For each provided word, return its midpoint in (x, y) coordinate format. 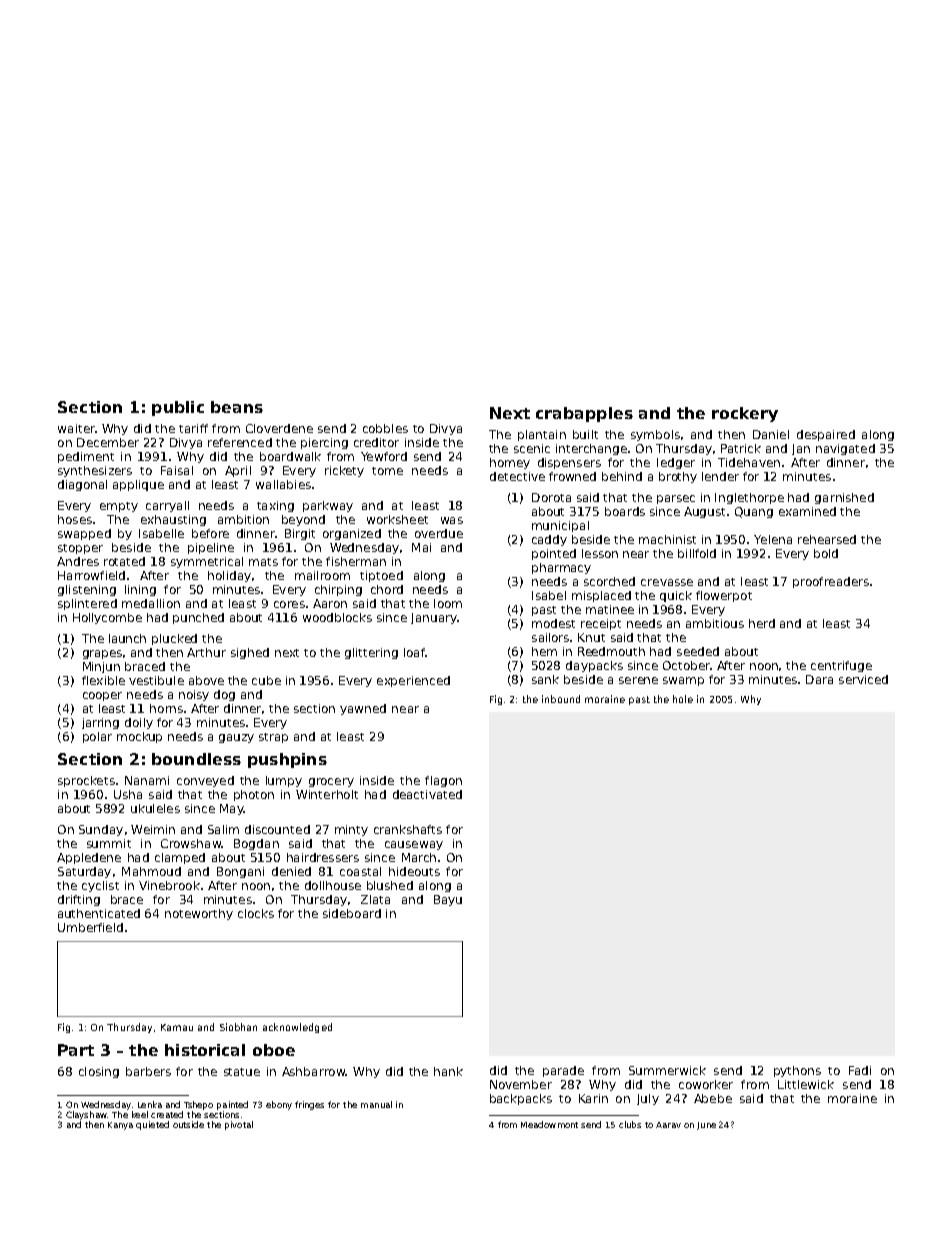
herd (762, 623)
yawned (363, 709)
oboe (274, 1050)
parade (563, 1071)
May (231, 809)
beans (237, 407)
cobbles (385, 428)
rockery (745, 414)
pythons (797, 1071)
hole (683, 699)
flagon (443, 781)
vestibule (156, 680)
